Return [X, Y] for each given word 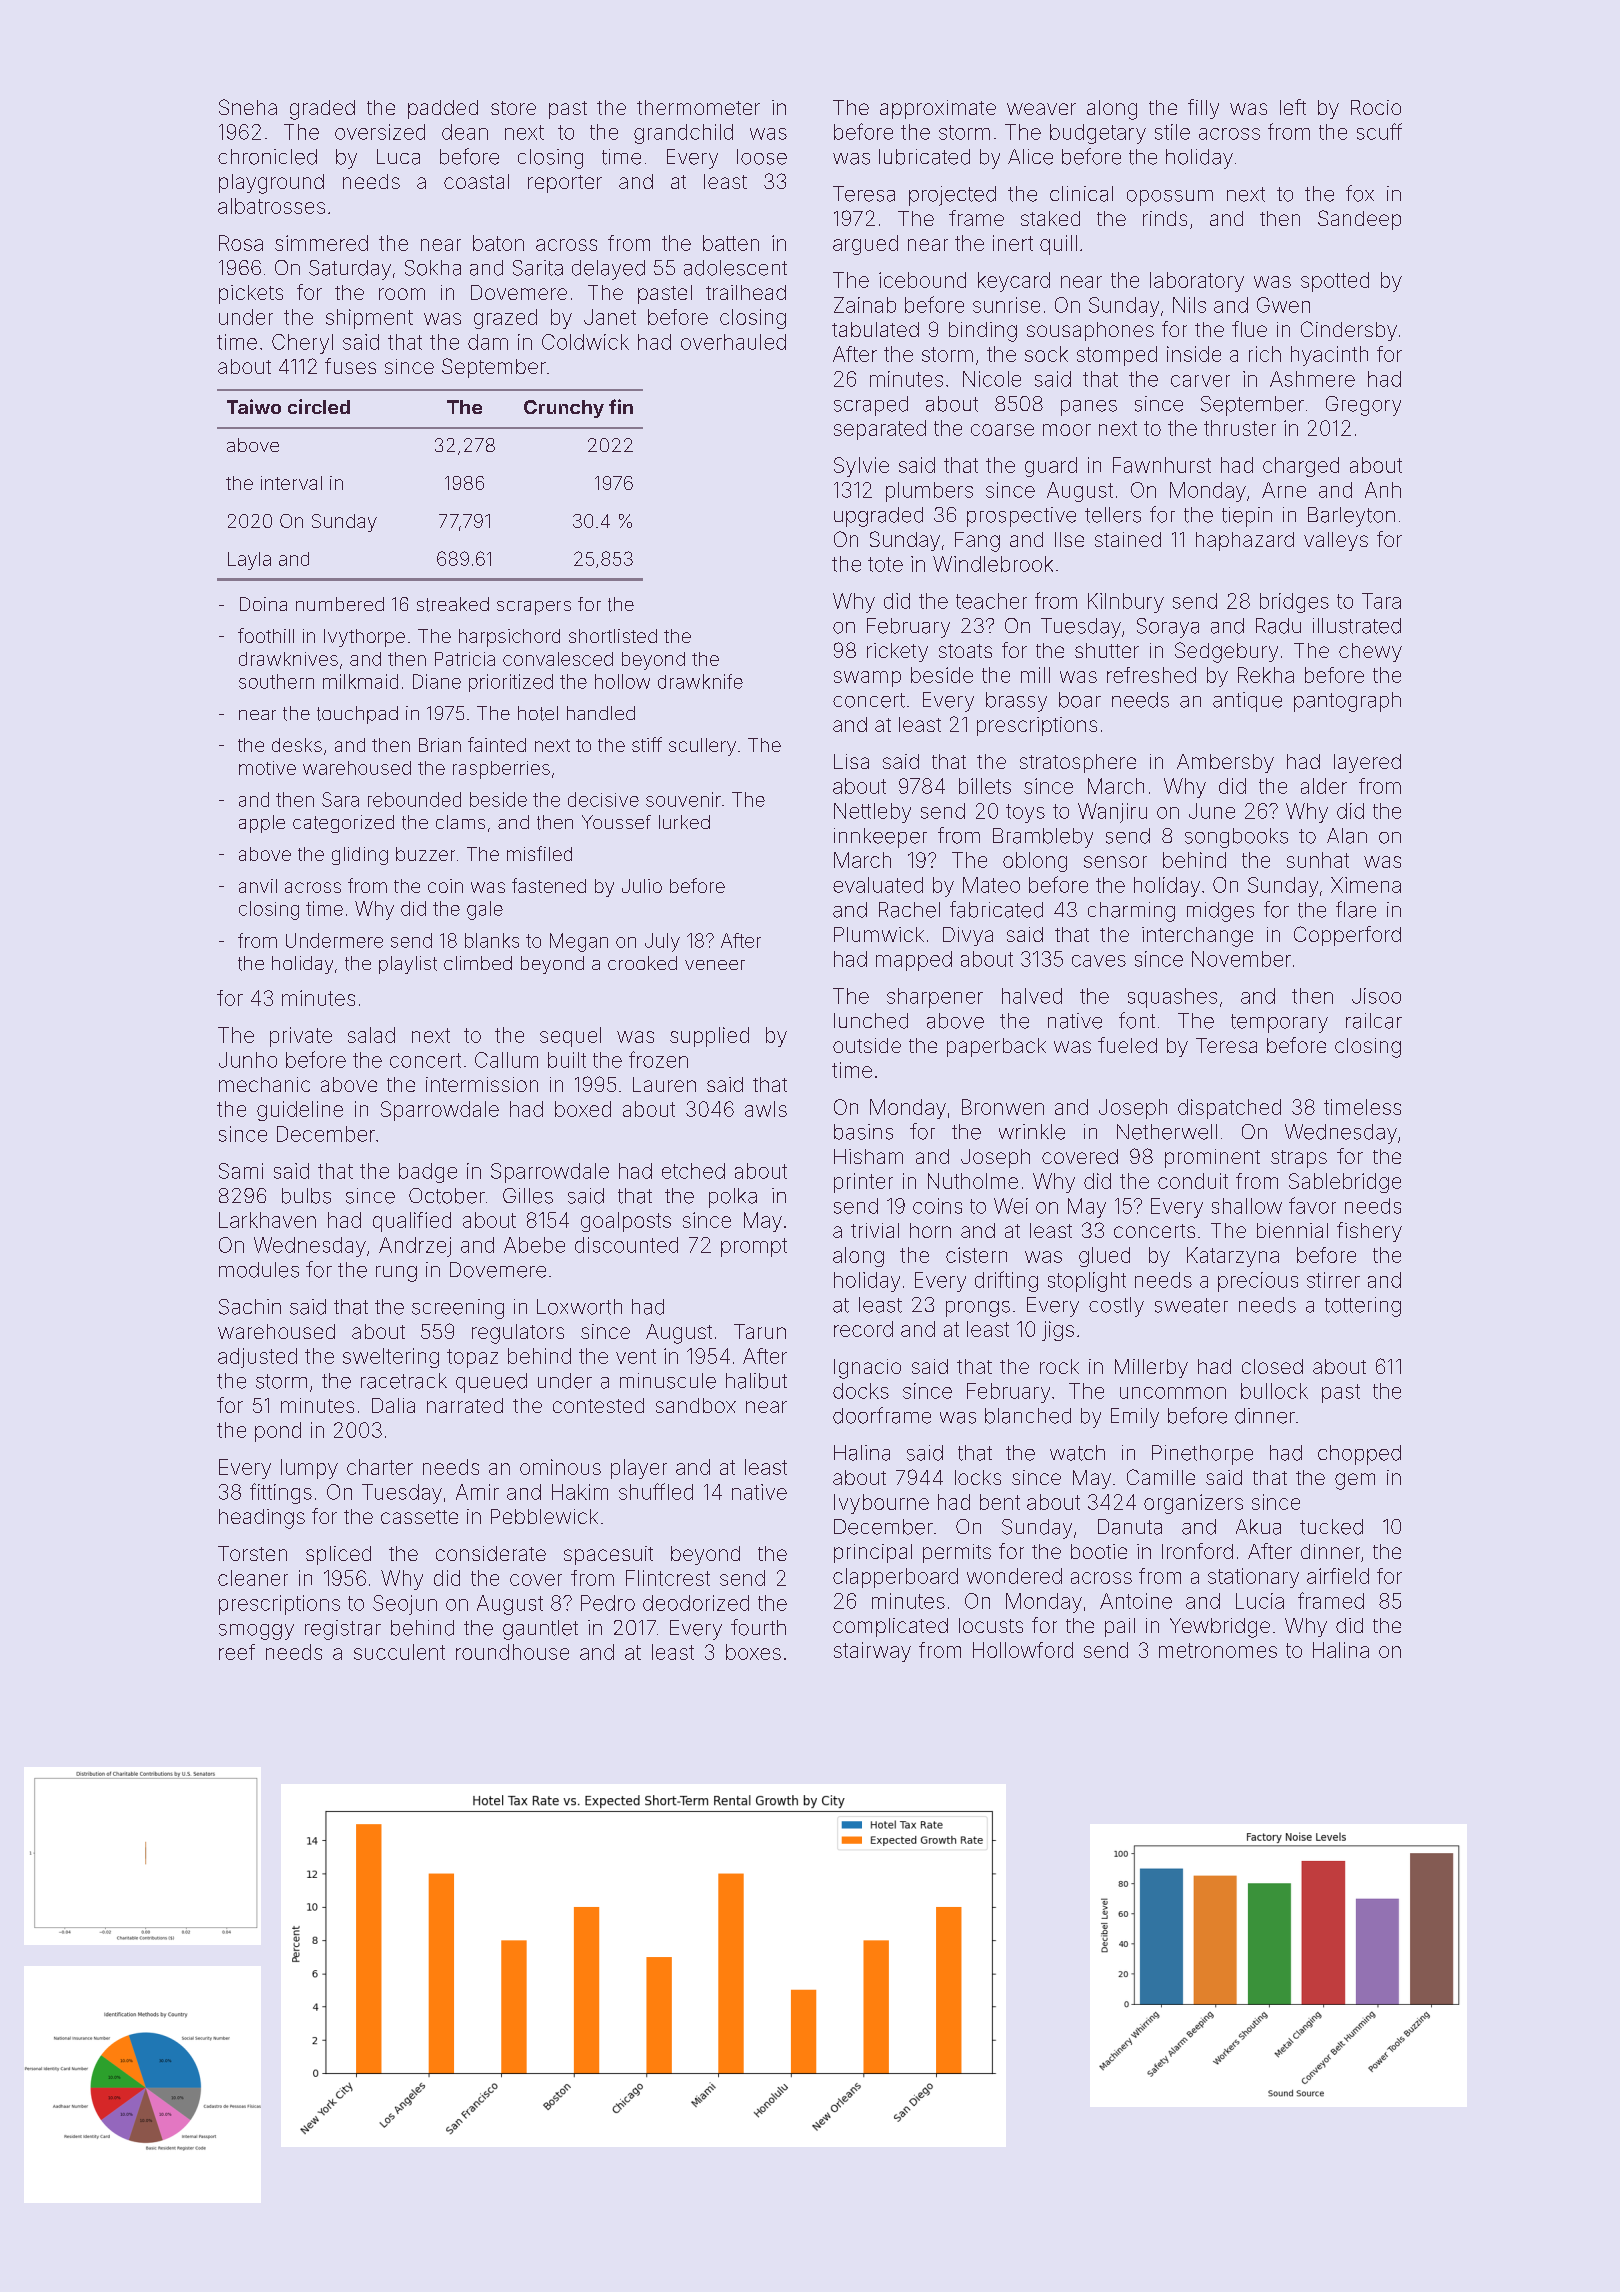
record [863, 1329]
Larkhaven [267, 1220]
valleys [1336, 541]
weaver [1041, 109]
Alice [1030, 157]
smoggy [256, 1632]
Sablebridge [1345, 1183]
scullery [702, 747]
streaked [453, 604]
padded [443, 109]
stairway [872, 1652]
